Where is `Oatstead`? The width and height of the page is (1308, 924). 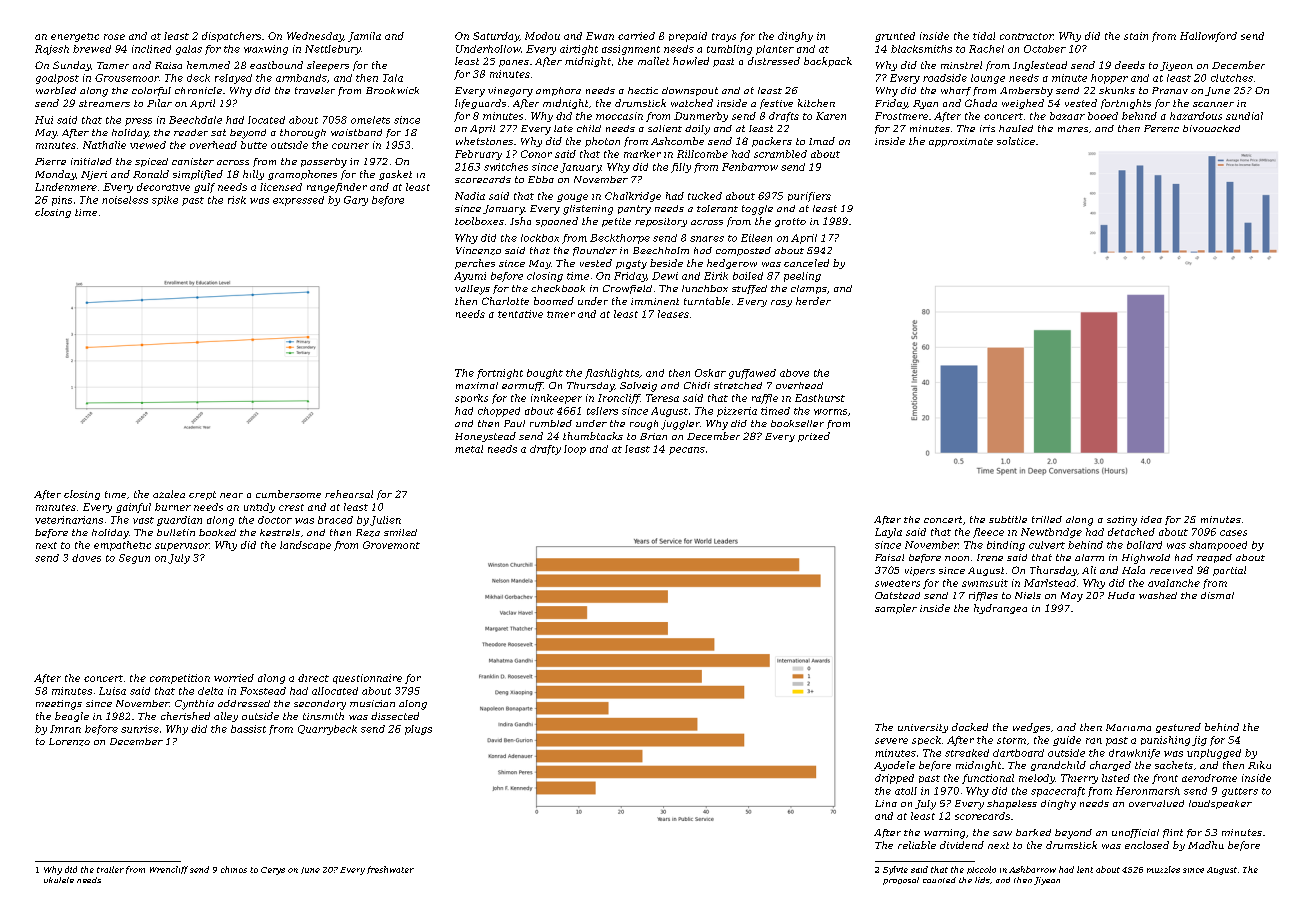 Oatstead is located at coordinates (897, 595).
